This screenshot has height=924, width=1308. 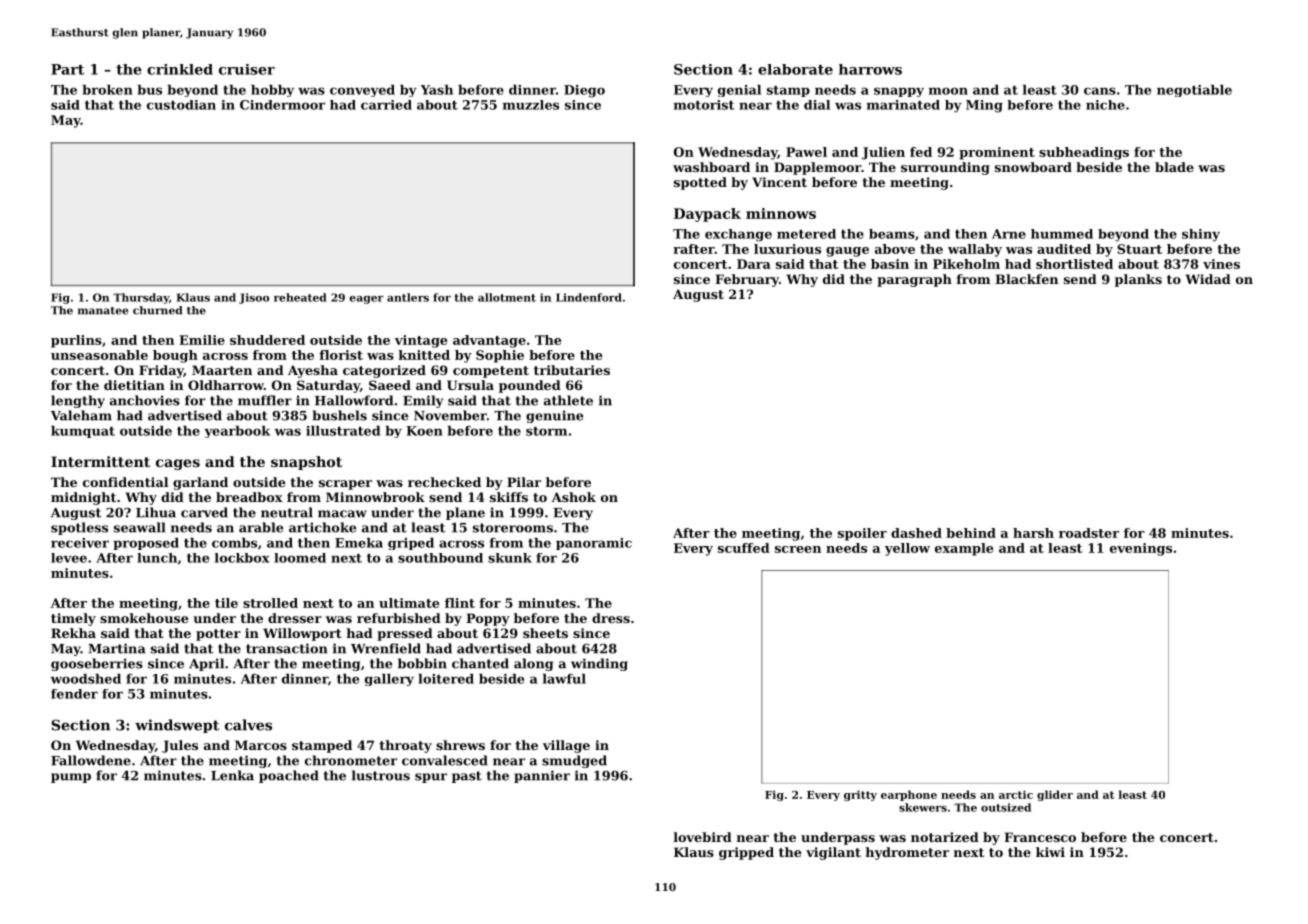 What do you see at coordinates (1026, 279) in the screenshot?
I see `Blackfen` at bounding box center [1026, 279].
